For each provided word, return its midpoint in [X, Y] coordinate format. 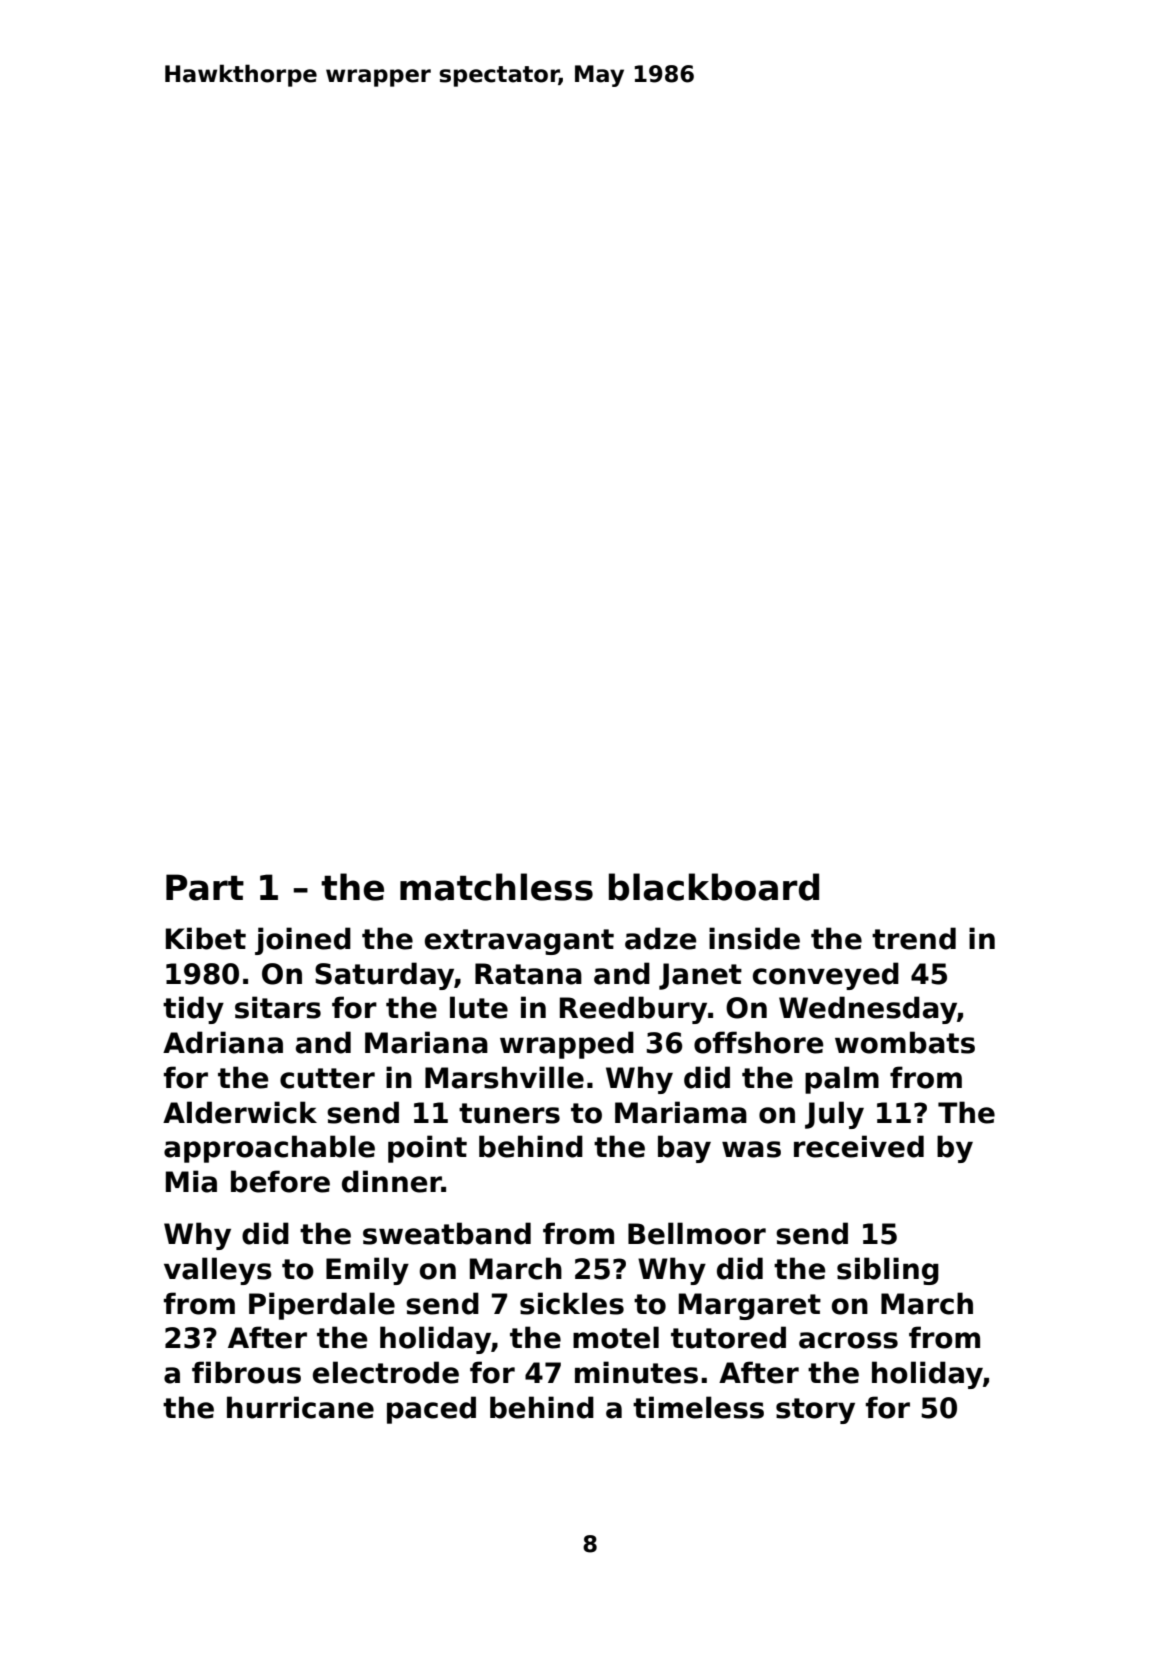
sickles [572, 1303]
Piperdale [322, 1306]
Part [205, 887]
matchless [496, 887]
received [859, 1146]
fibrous [246, 1372]
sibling [888, 1271]
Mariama [681, 1112]
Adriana [223, 1042]
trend [914, 938]
